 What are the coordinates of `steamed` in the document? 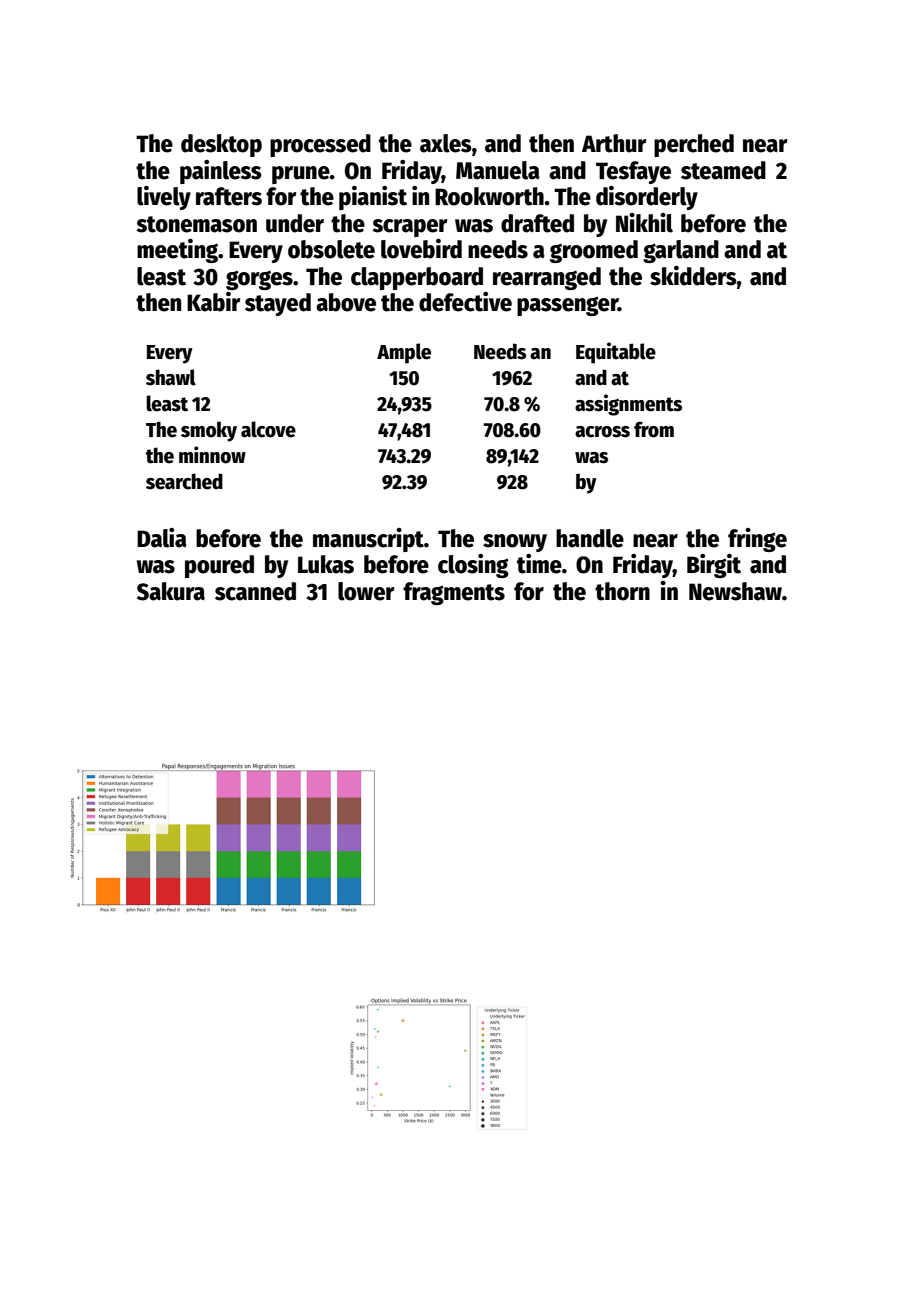 It's located at (723, 170).
